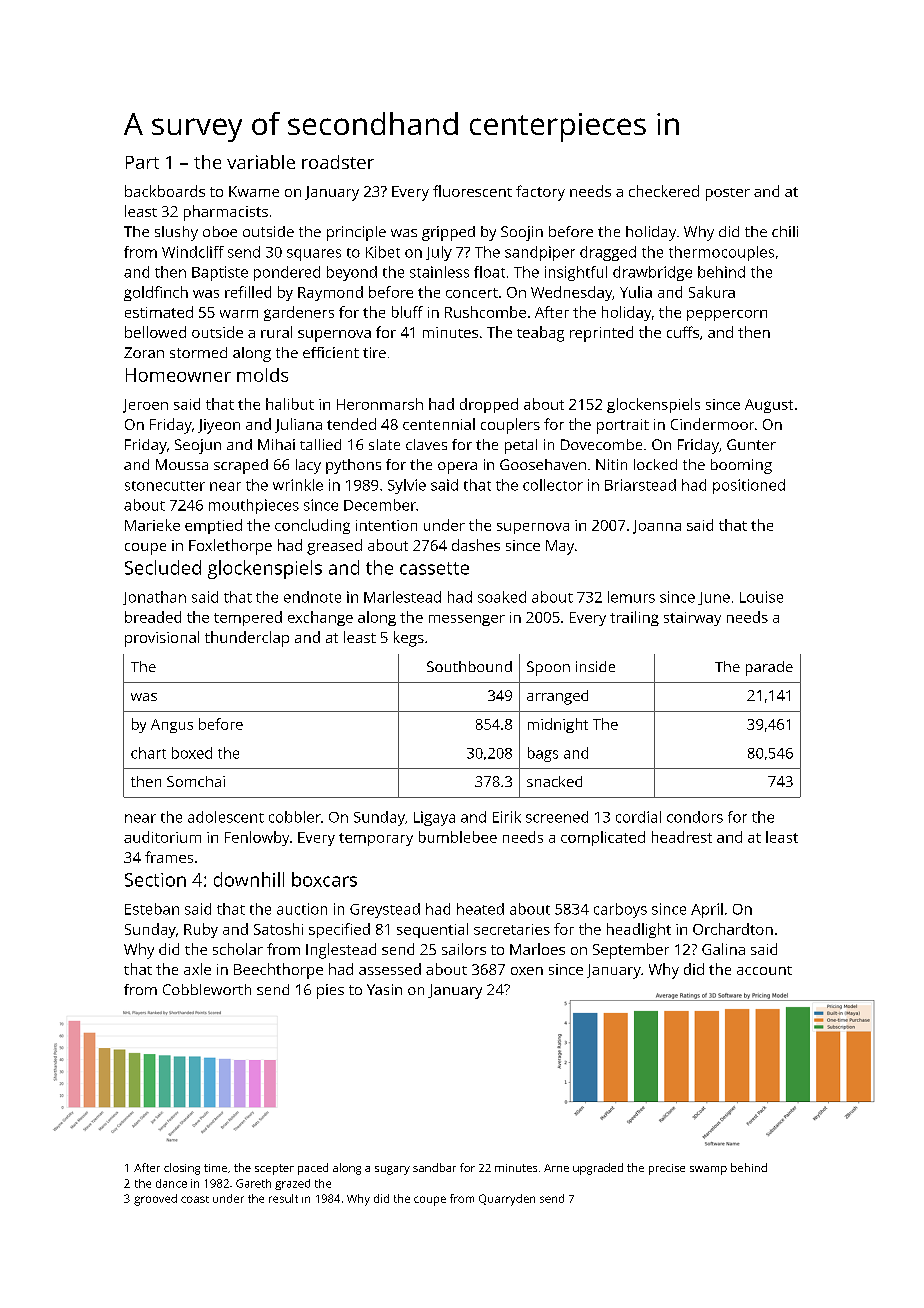  Describe the element at coordinates (507, 1200) in the screenshot. I see `Quarryden` at that location.
